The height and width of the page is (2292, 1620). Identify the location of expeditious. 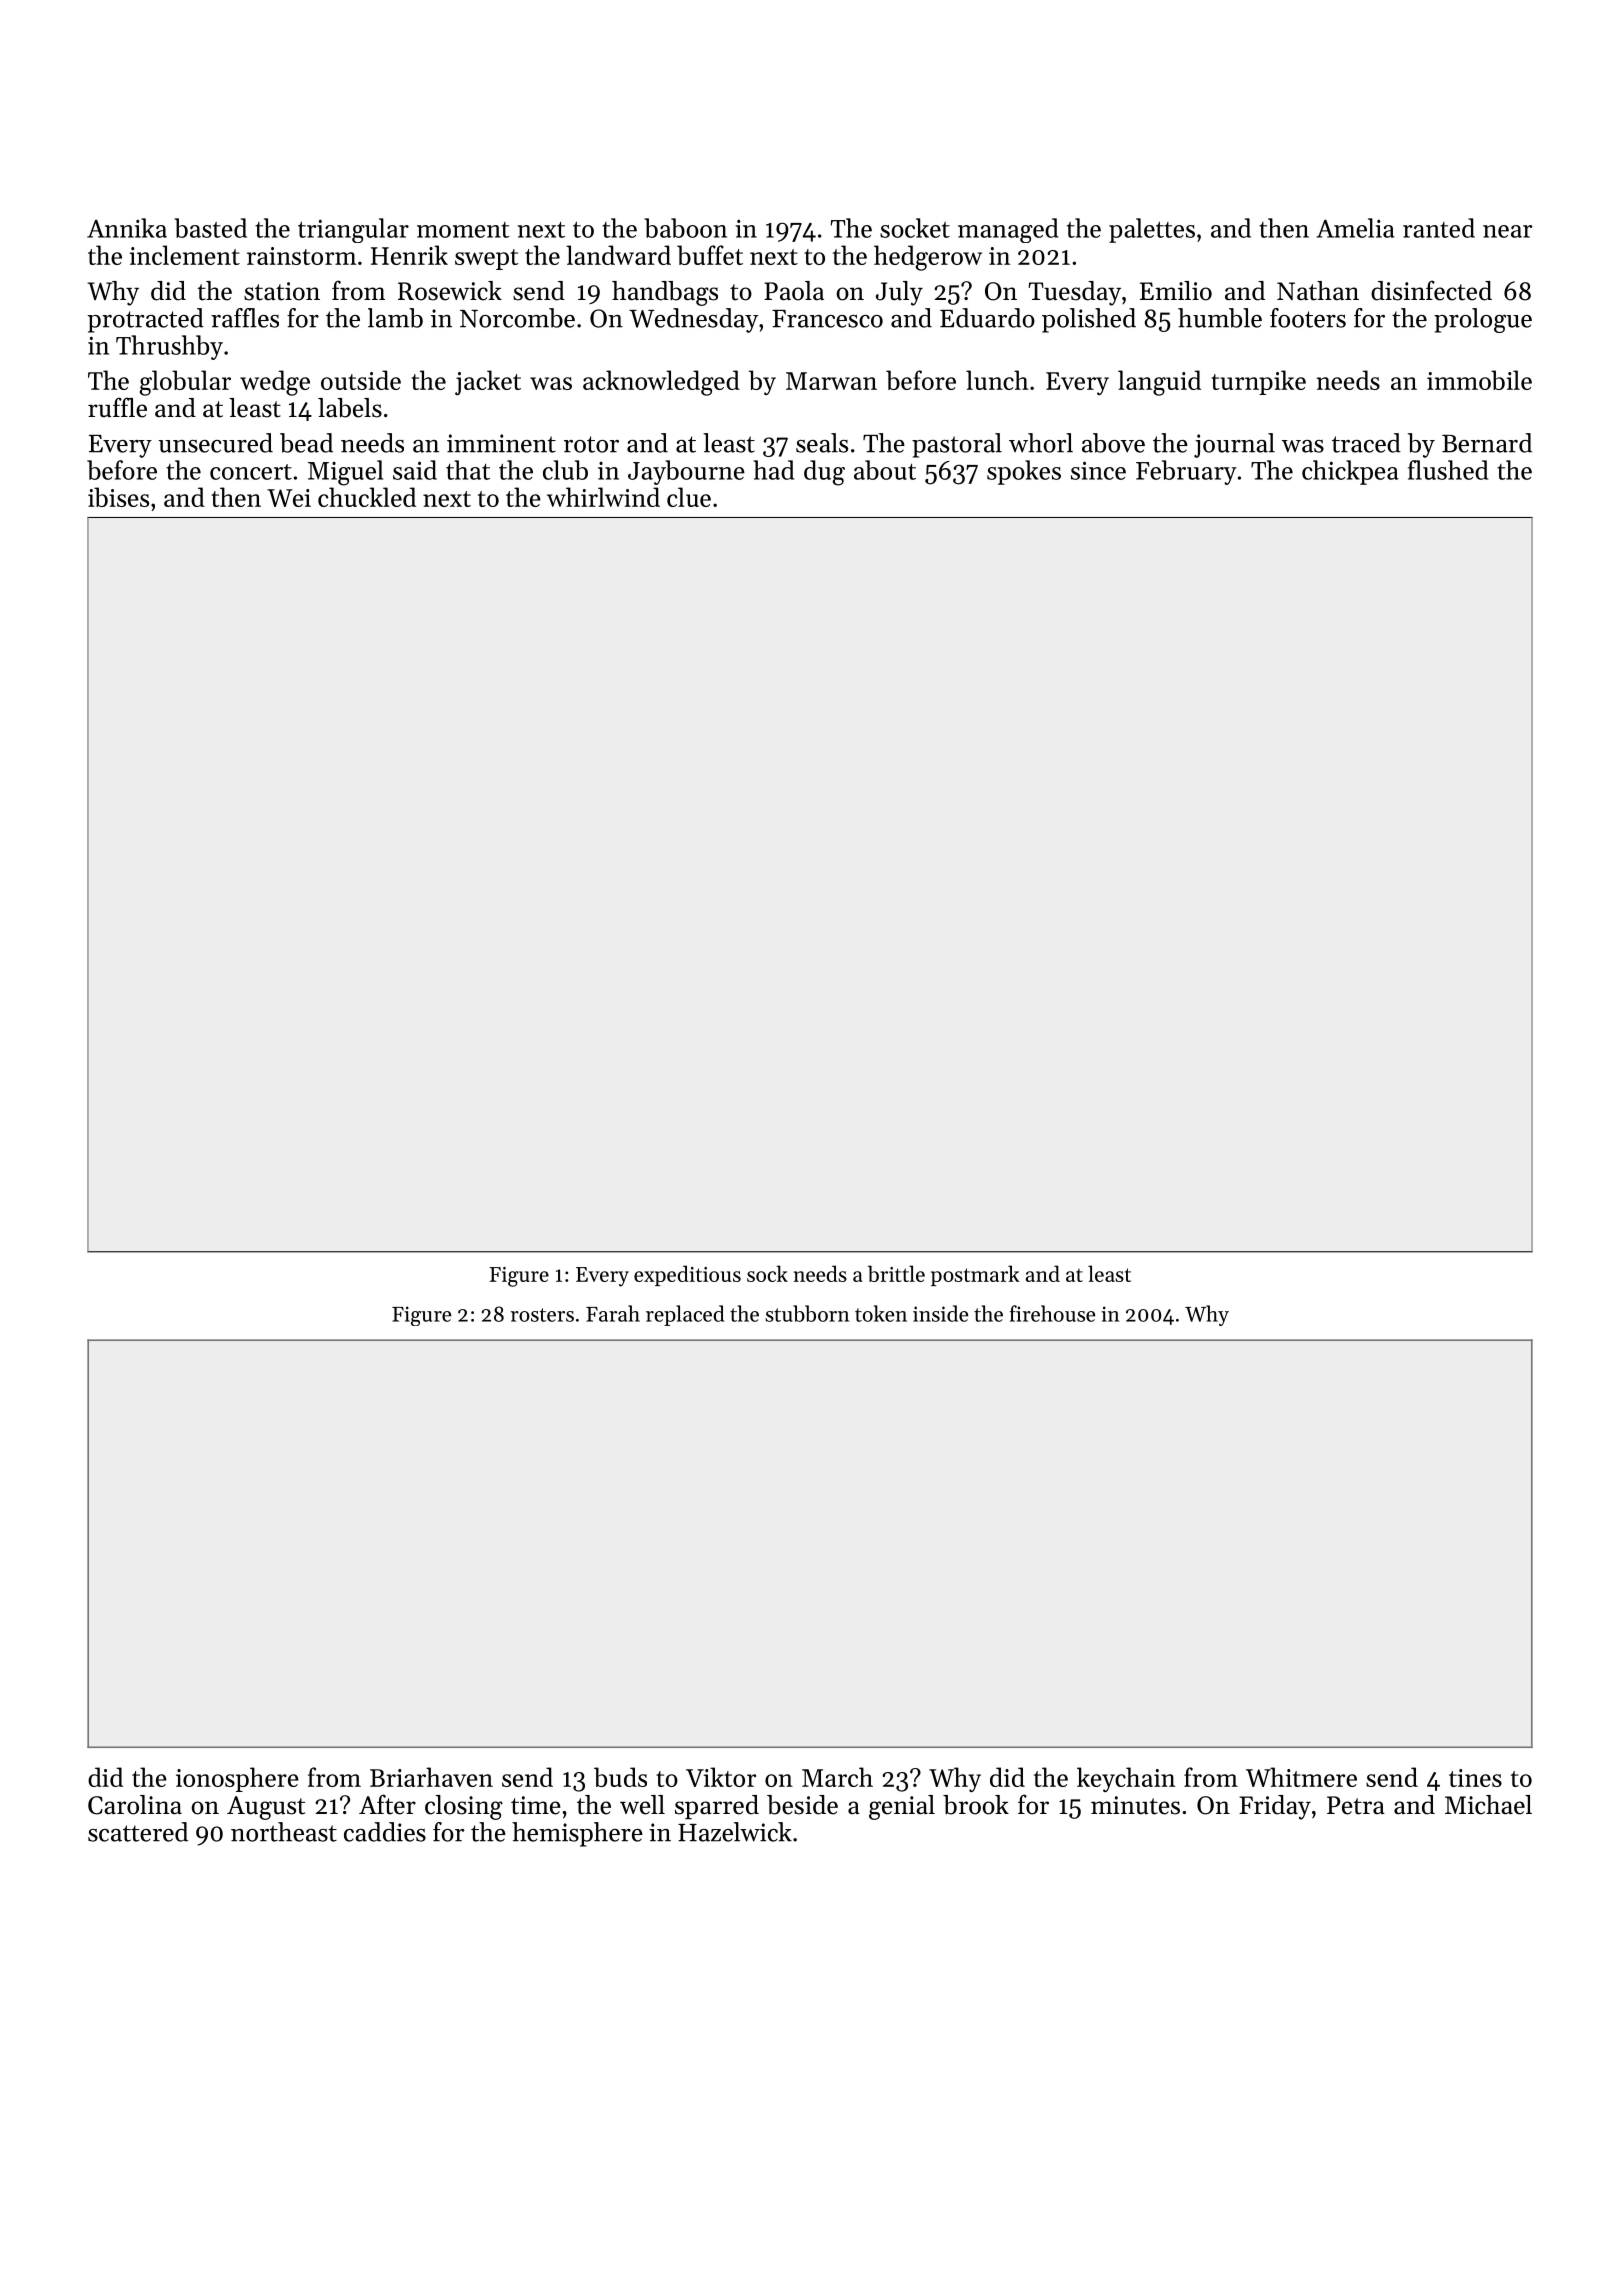
(687, 1275).
